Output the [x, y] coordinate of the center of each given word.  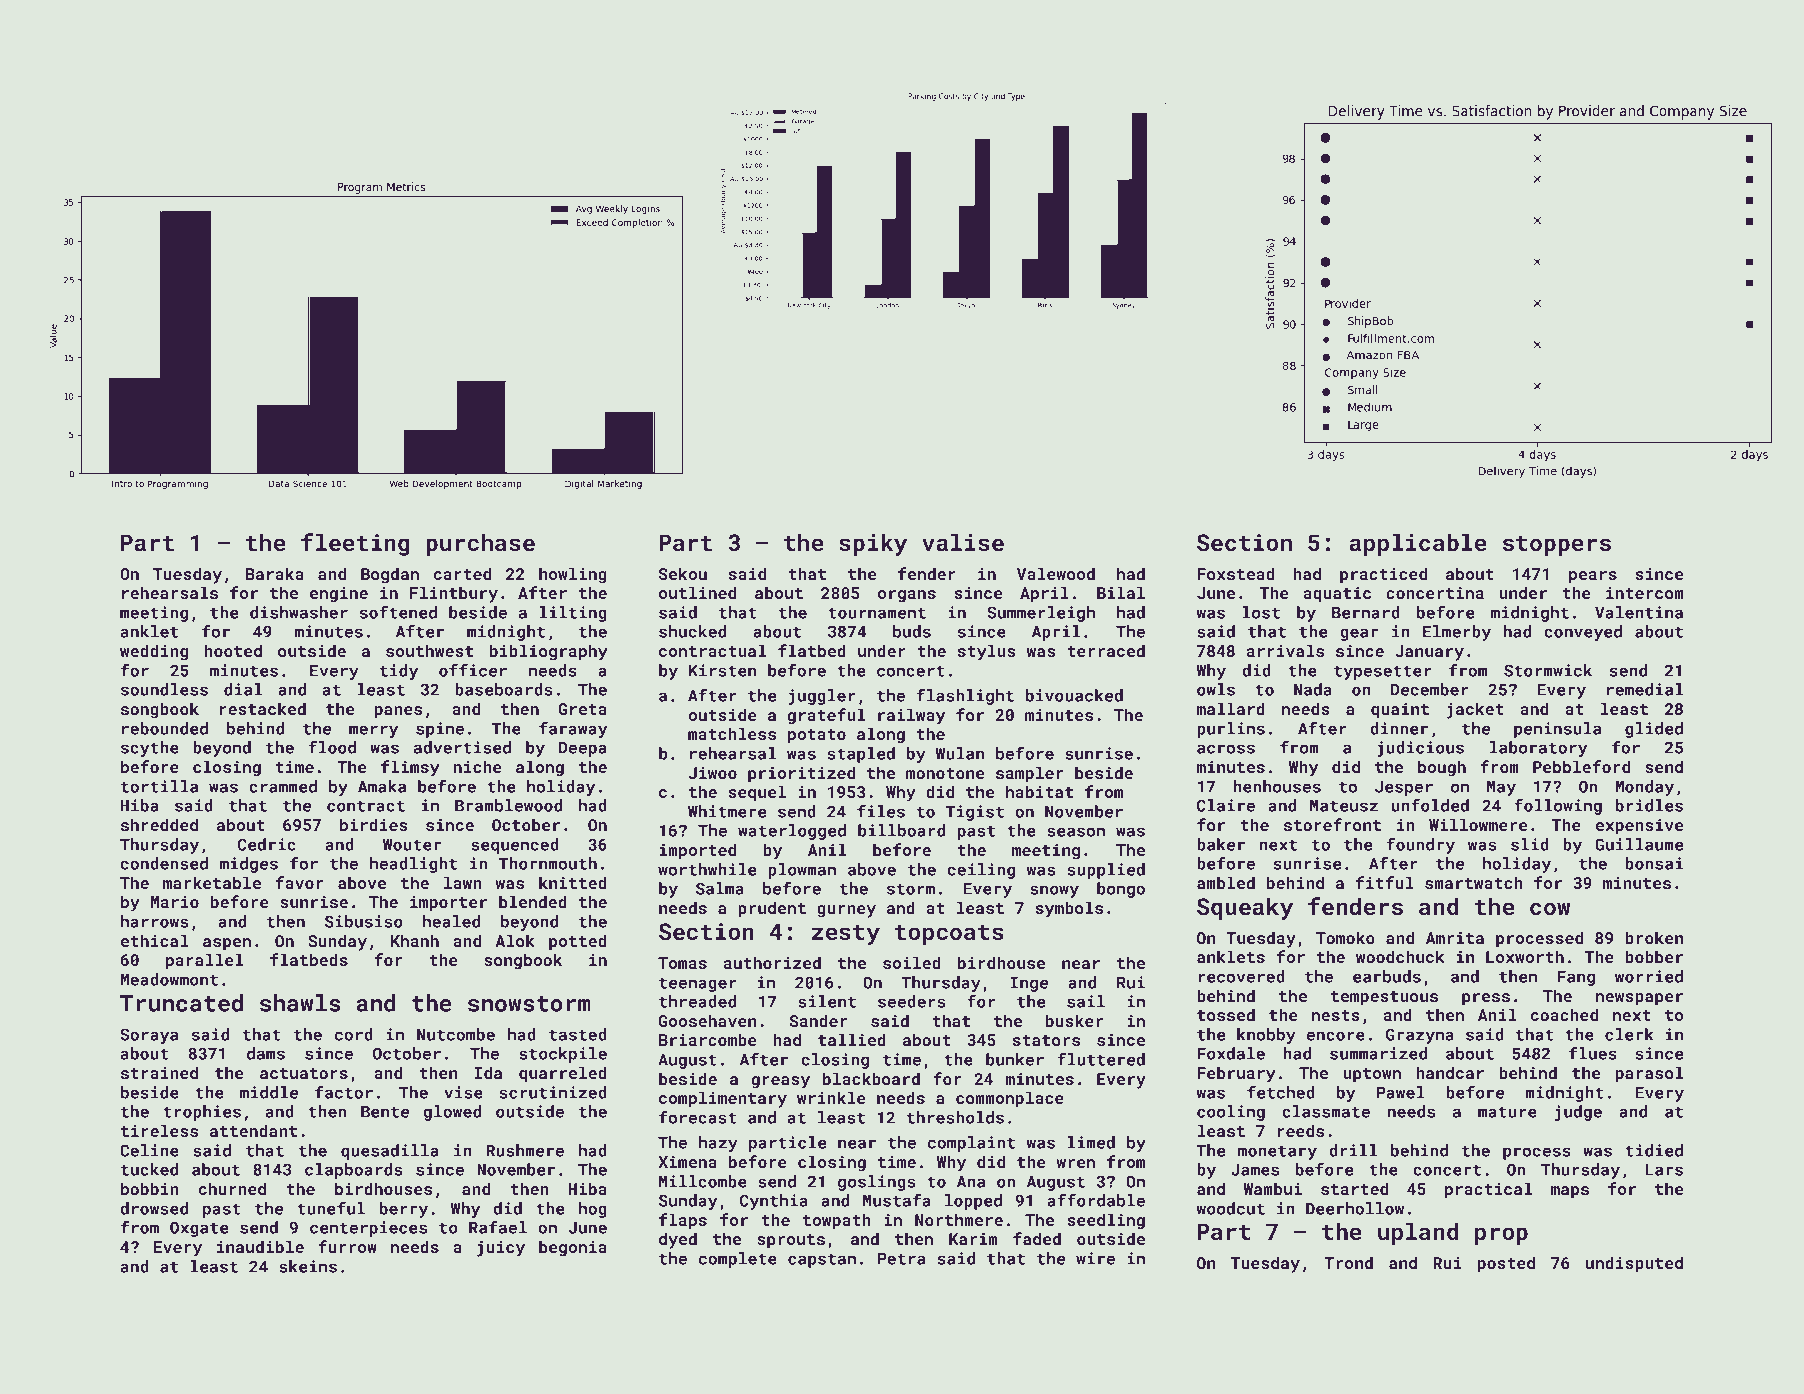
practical [1488, 1190]
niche [478, 766]
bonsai [1654, 863]
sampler [1030, 774]
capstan [822, 1260]
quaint [1400, 711]
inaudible [260, 1246]
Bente [385, 1112]
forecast [698, 1117]
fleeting [355, 544]
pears [1593, 577]
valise [963, 542]
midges [249, 865]
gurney [846, 911]
